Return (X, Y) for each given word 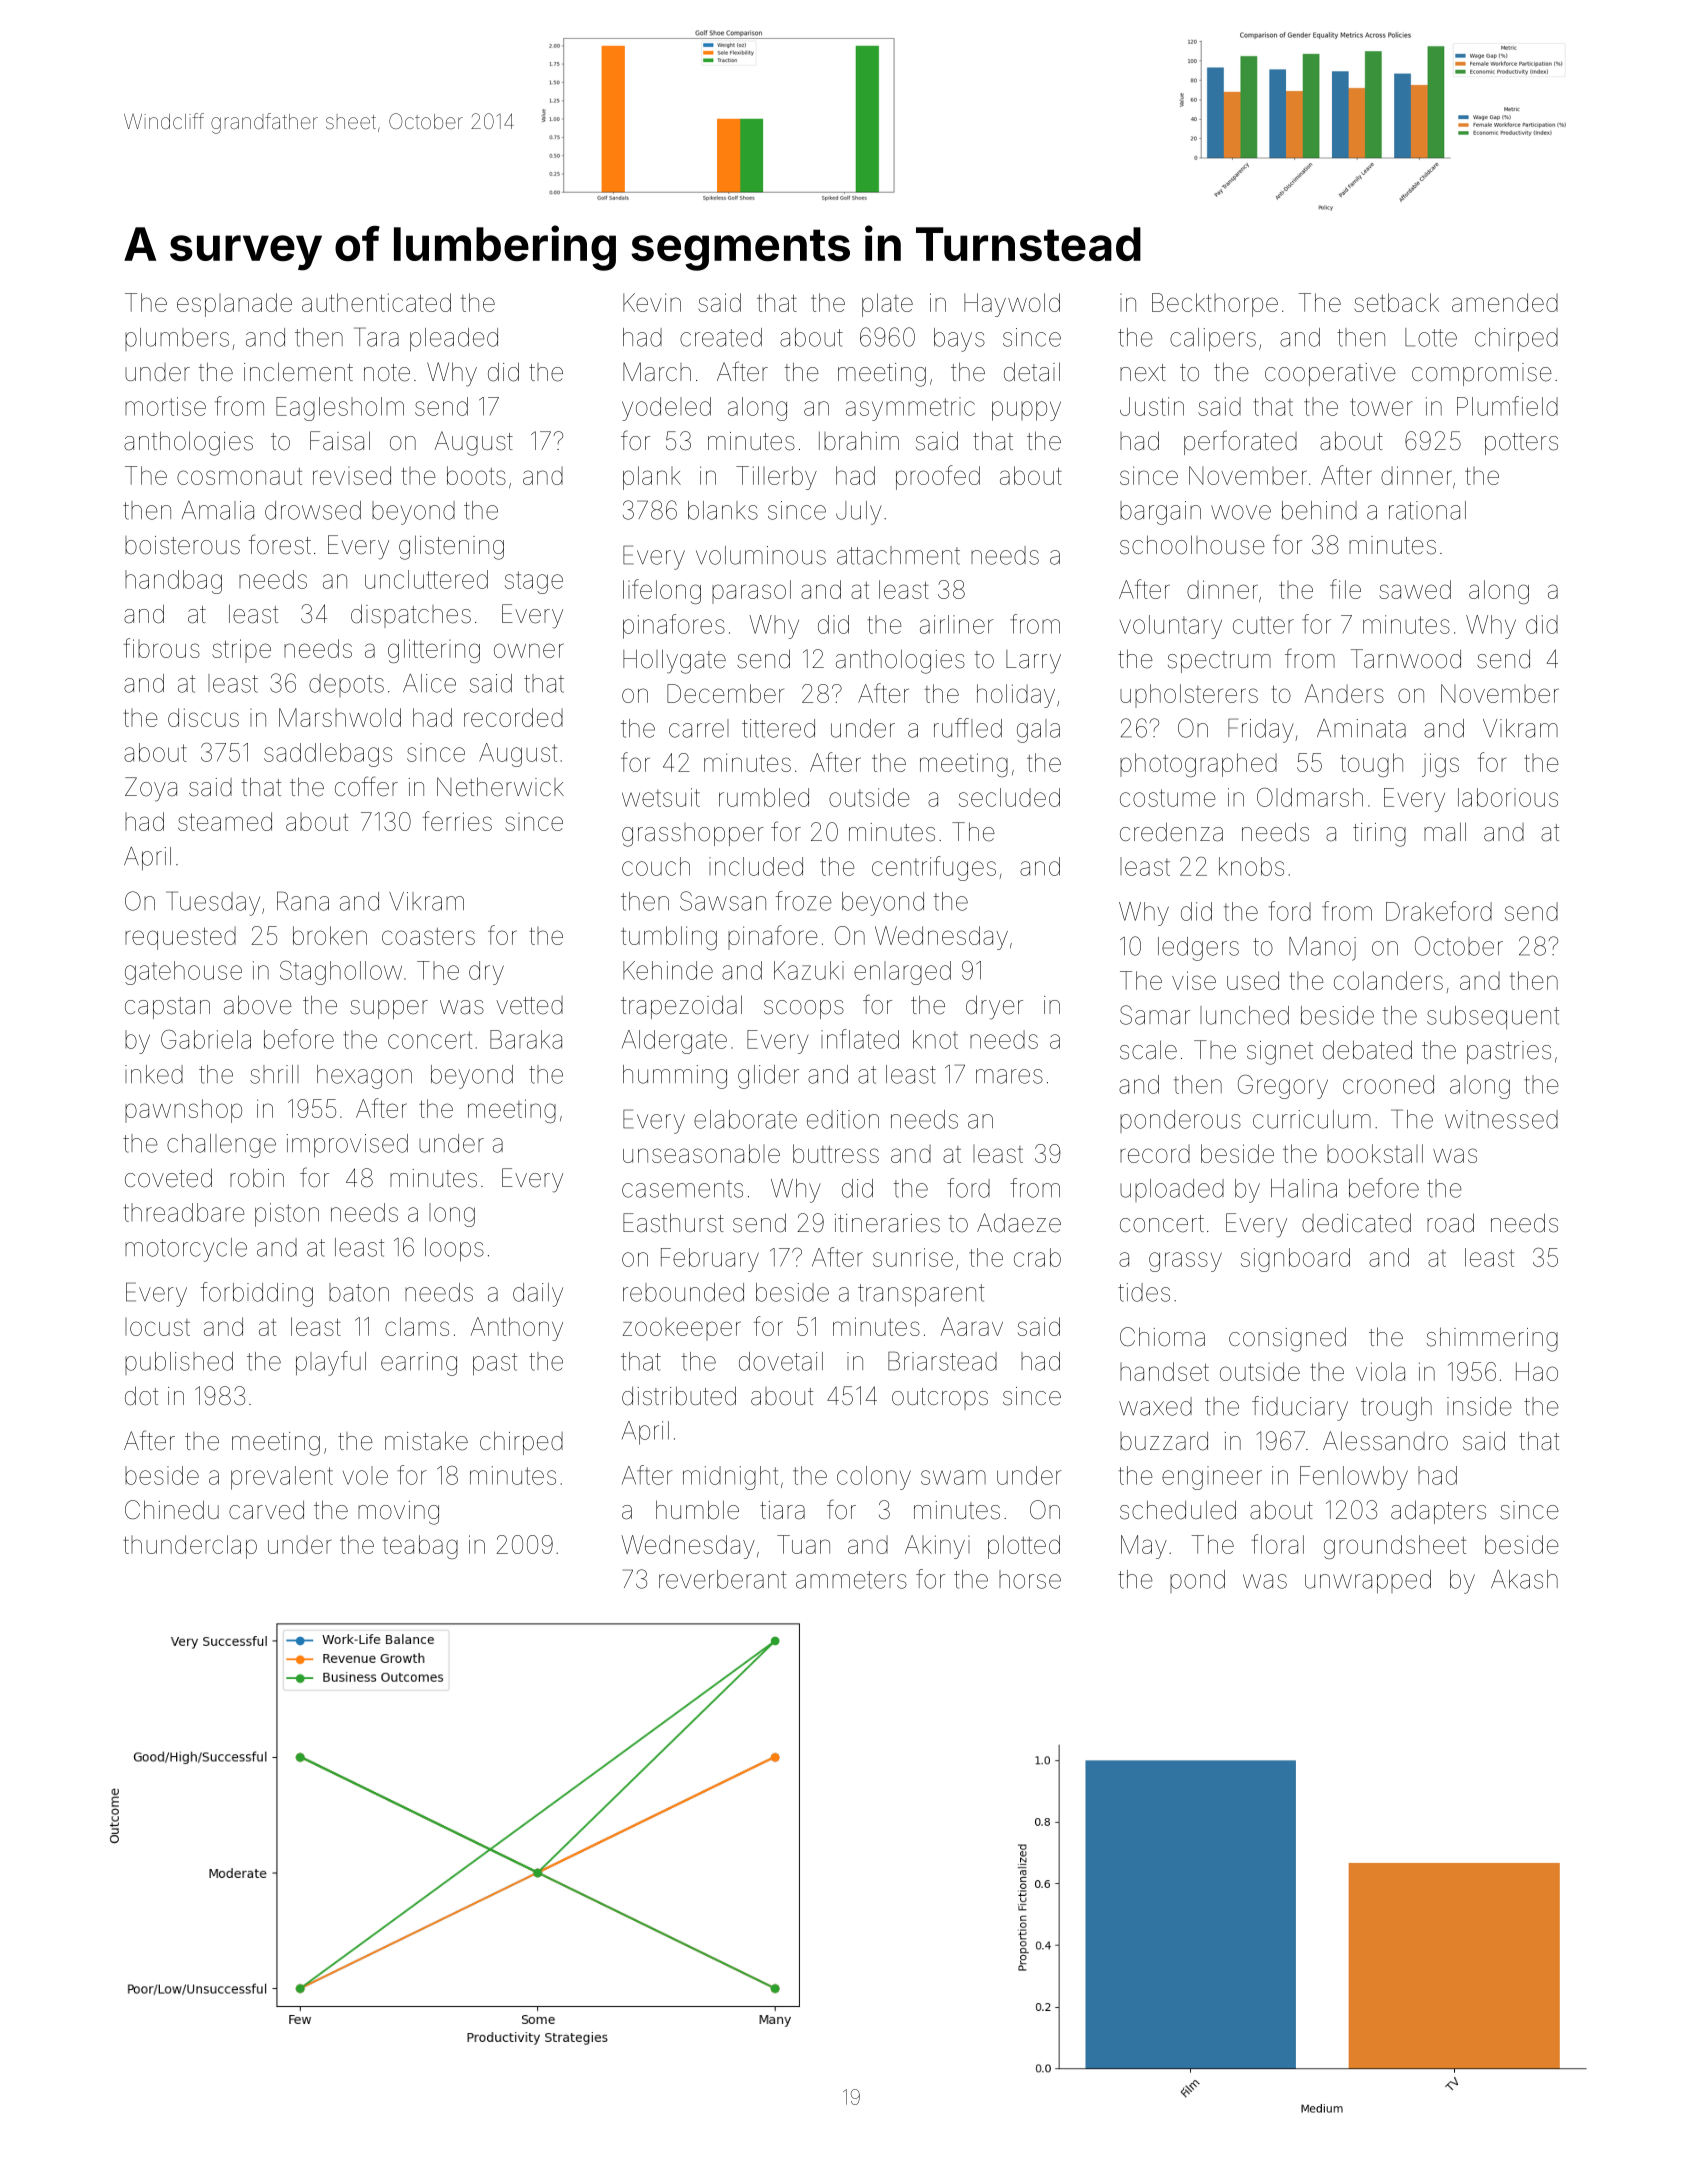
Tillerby (776, 478)
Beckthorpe (1215, 305)
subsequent (1493, 1017)
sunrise (913, 1257)
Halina (1304, 1188)
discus (203, 717)
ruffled (968, 728)
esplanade (234, 305)
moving (398, 1513)
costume (1168, 798)
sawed (1415, 589)
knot (935, 1039)
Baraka (526, 1039)
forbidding (257, 1294)
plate (887, 305)
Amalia (218, 510)
